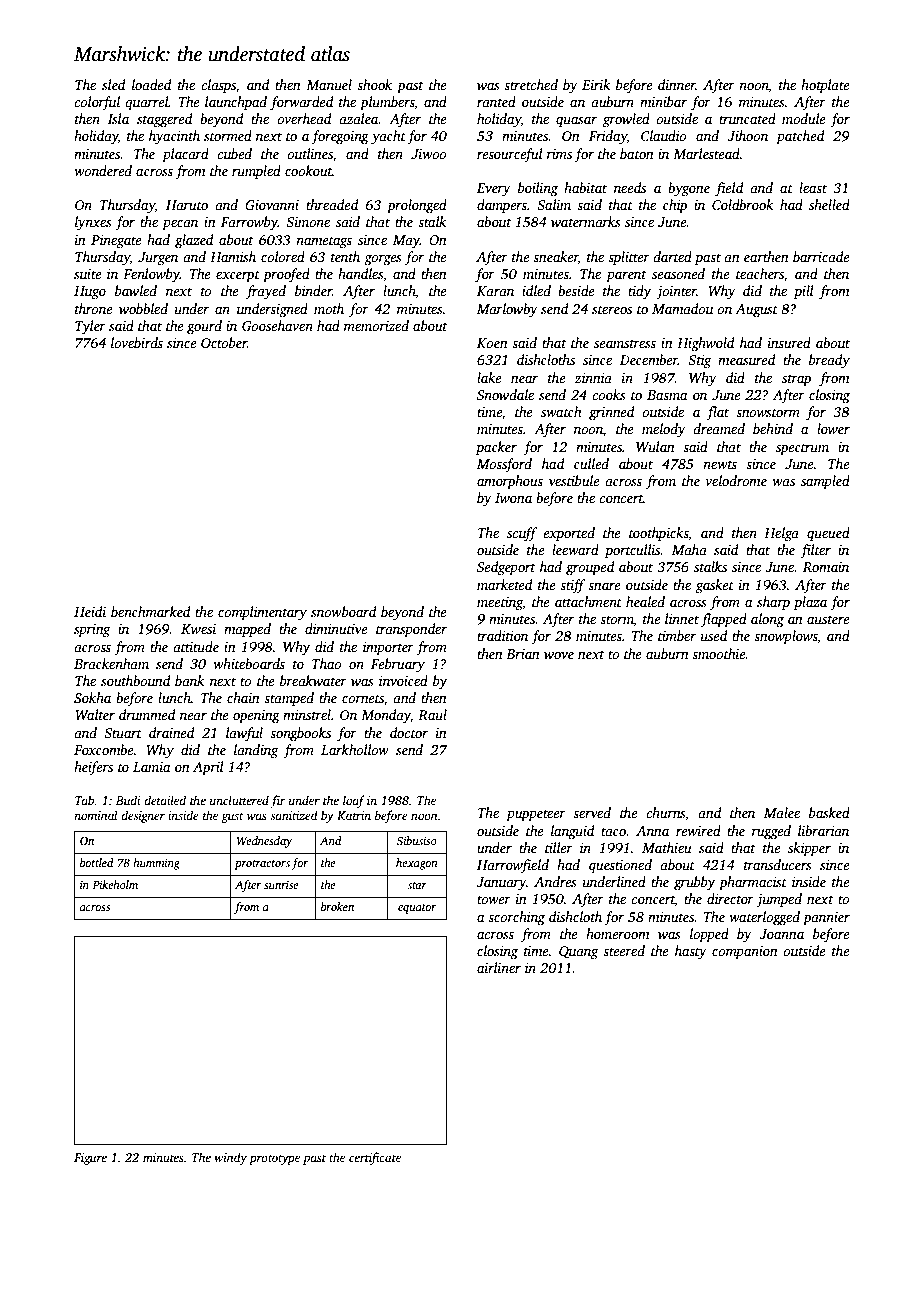  Describe the element at coordinates (677, 84) in the screenshot. I see `dinner` at that location.
